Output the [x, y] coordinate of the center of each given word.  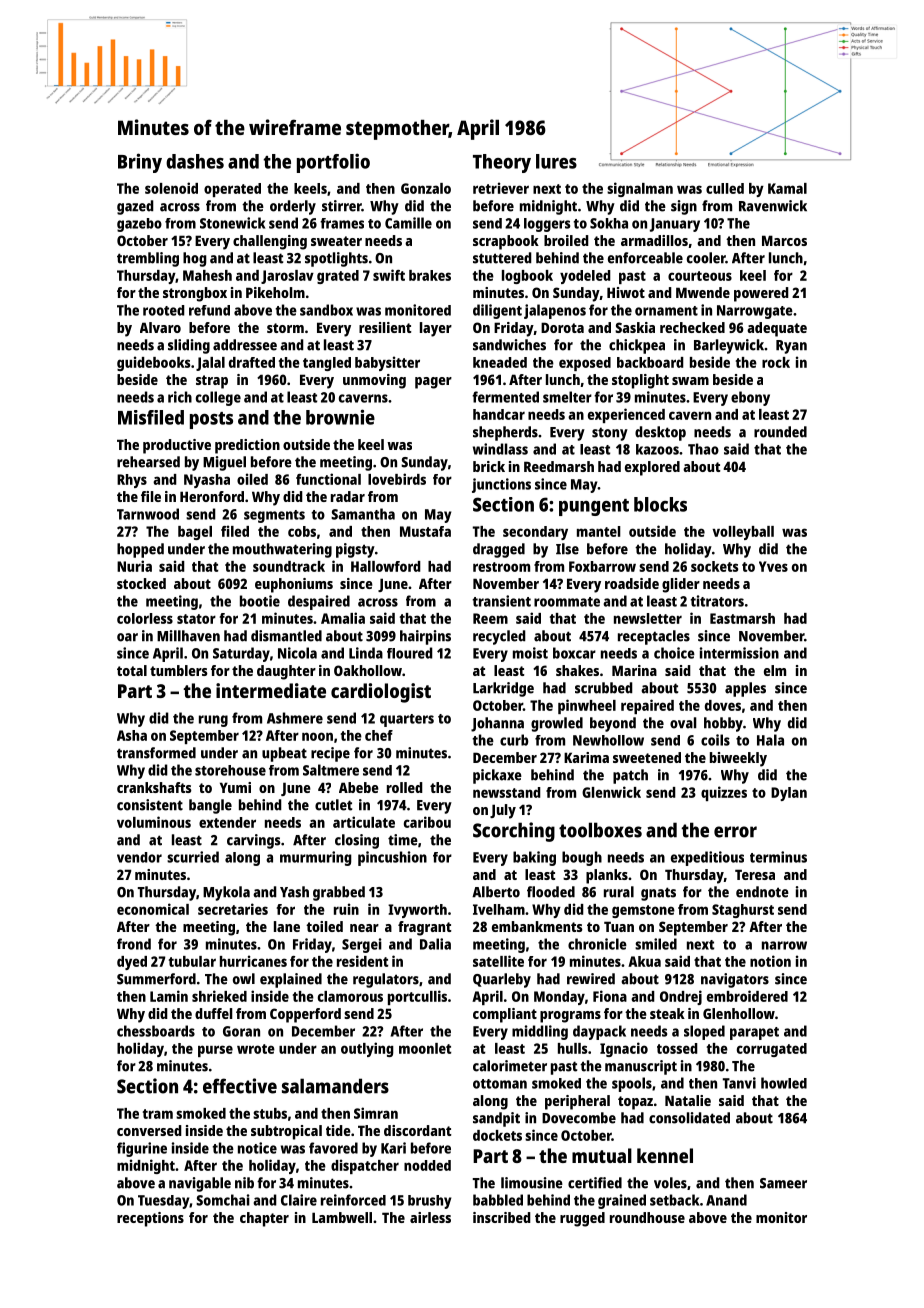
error [735, 832]
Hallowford [386, 566]
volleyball [743, 533]
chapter [264, 1219]
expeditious [707, 858]
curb [514, 740]
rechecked [692, 327]
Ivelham [499, 909]
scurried [193, 857]
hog [195, 259]
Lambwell [342, 1217]
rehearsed [148, 462]
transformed [156, 753]
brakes [430, 275]
